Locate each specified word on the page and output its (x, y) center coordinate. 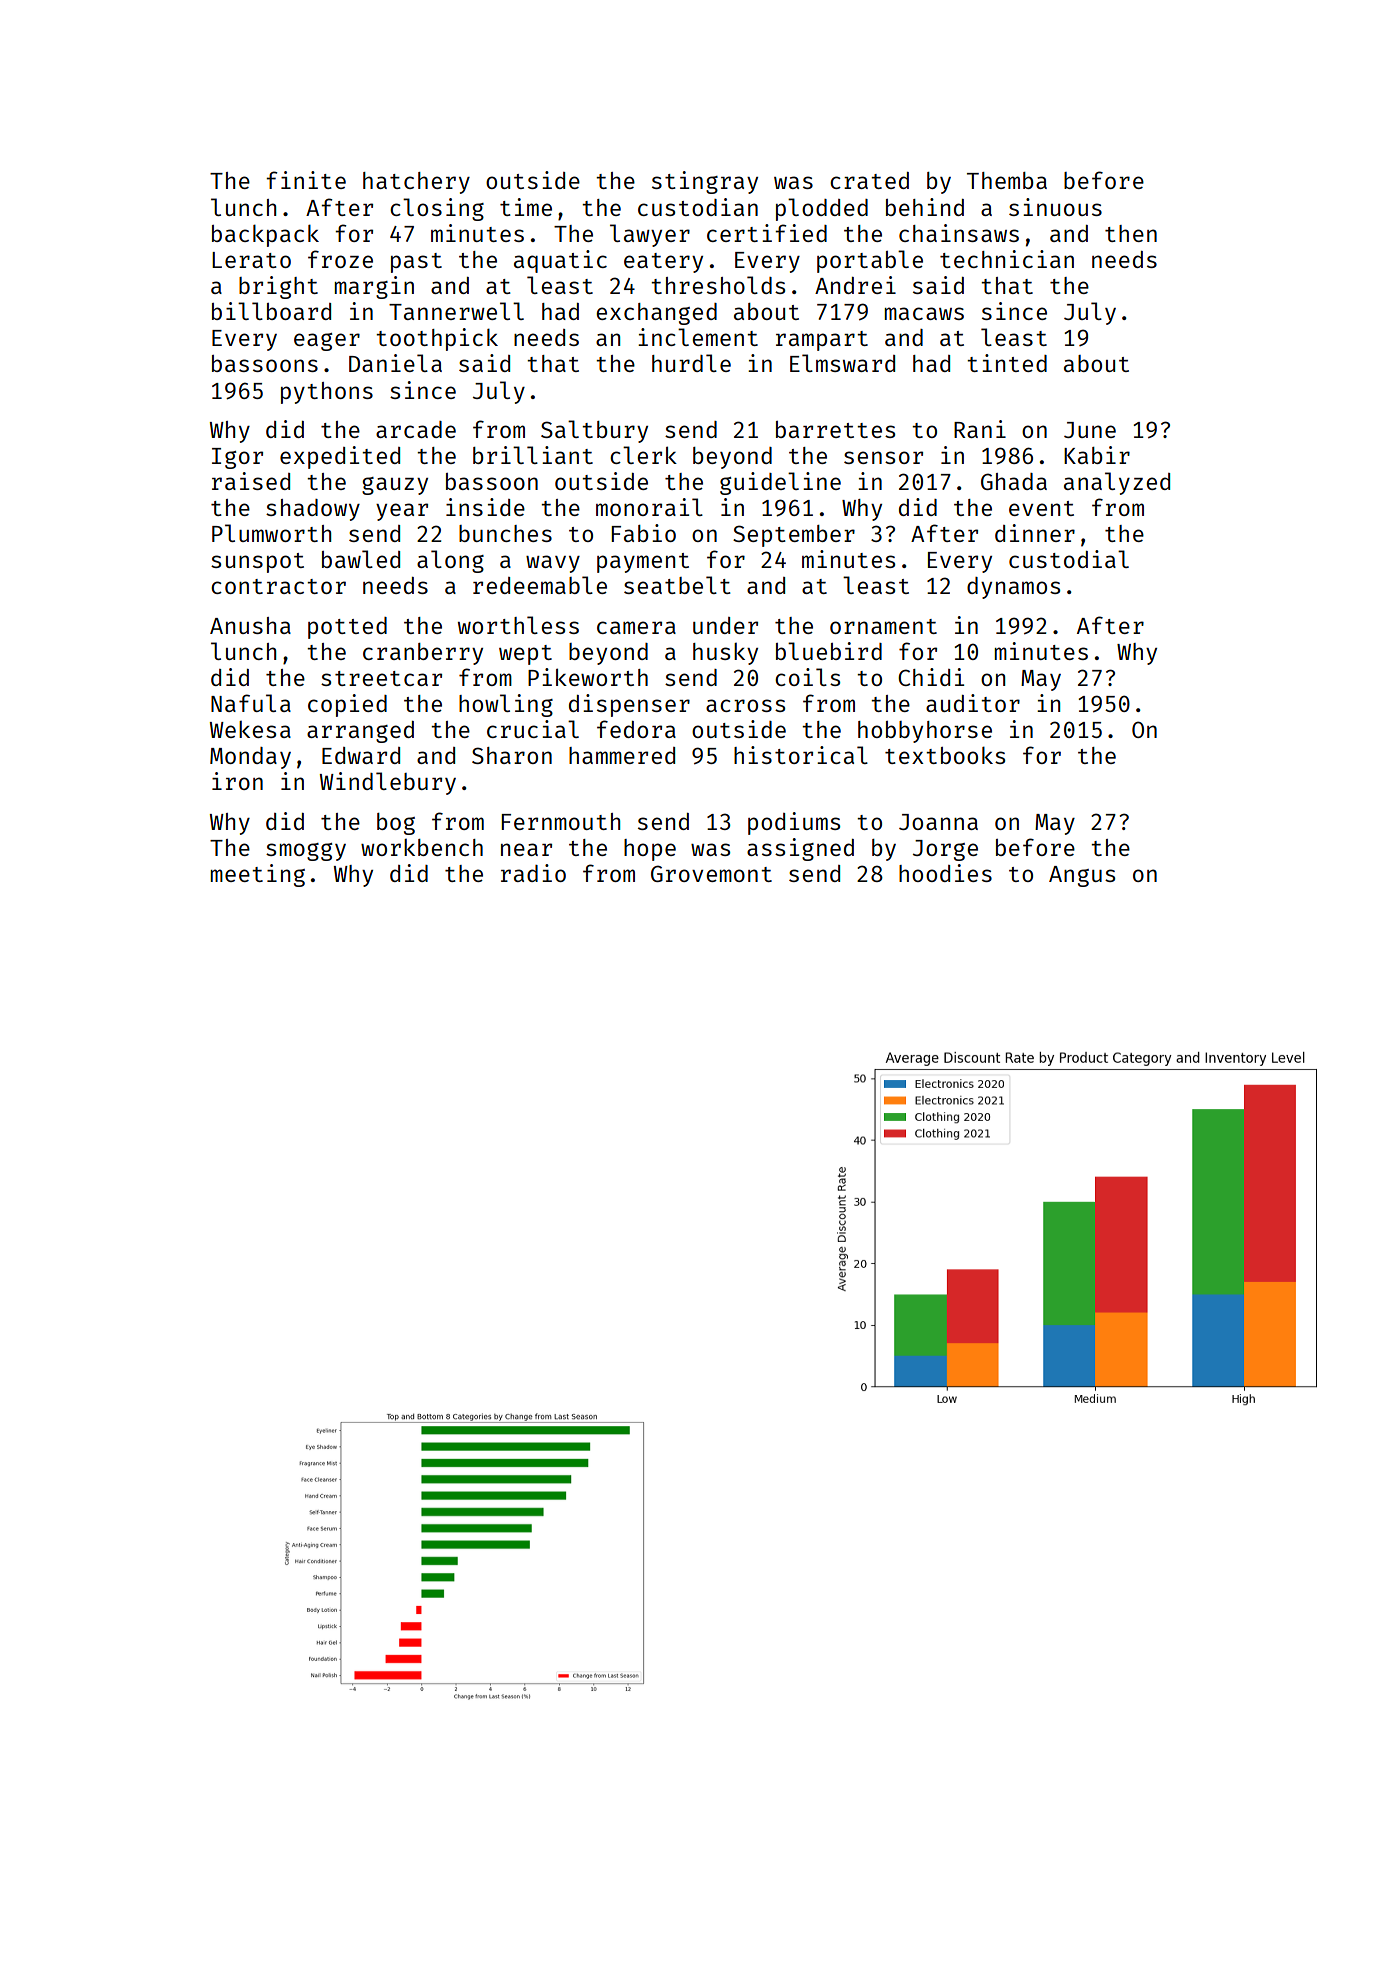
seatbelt (677, 585)
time (526, 207)
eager (327, 342)
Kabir (1097, 455)
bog (396, 824)
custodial (1069, 559)
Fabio (643, 533)
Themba (1007, 180)
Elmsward (842, 363)
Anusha (250, 625)
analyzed (1117, 483)
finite (306, 180)
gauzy (395, 486)
